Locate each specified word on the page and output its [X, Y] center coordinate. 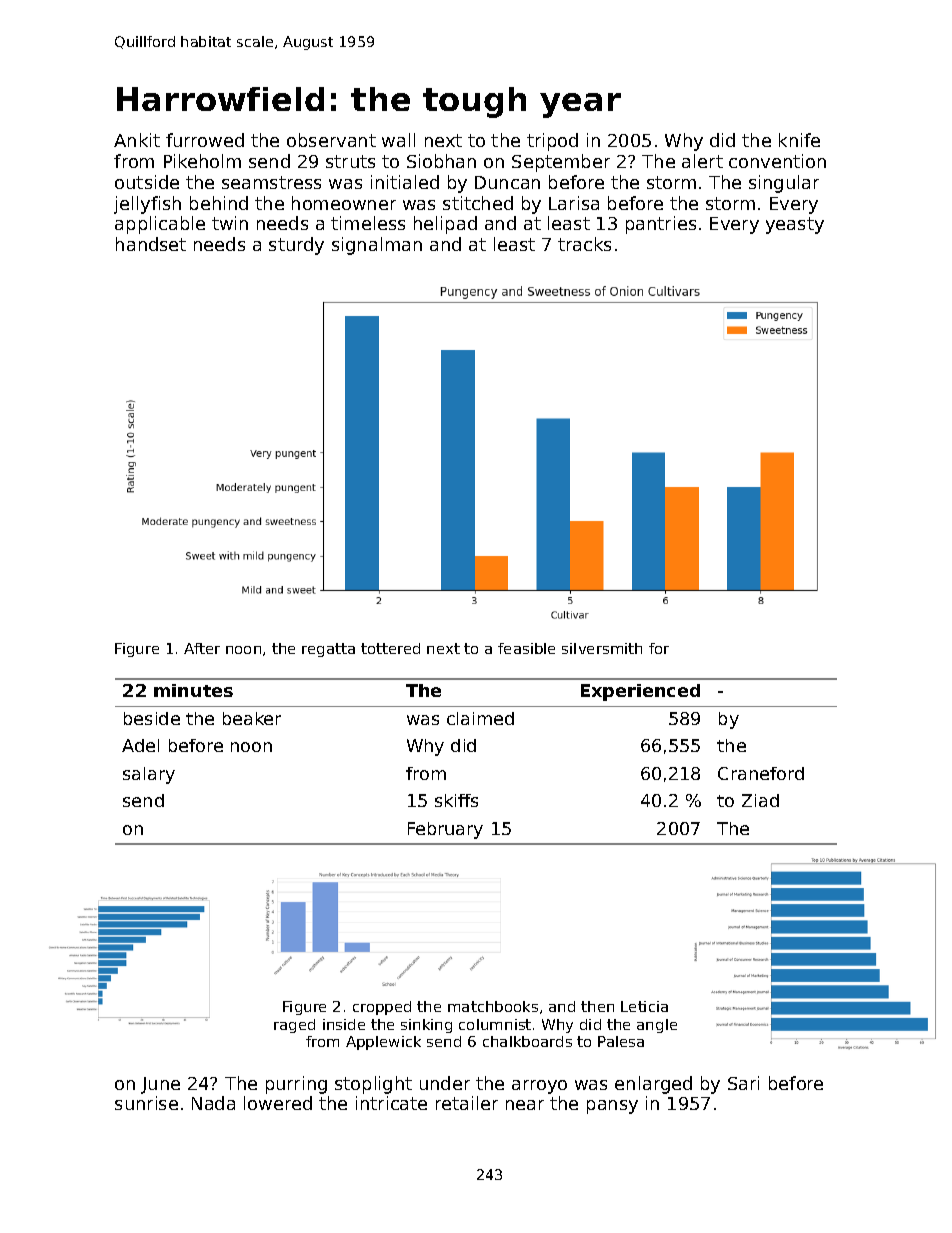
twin [230, 223]
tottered [390, 648]
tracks [584, 244]
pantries [661, 225]
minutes [193, 690]
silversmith [602, 648]
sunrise [146, 1103]
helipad [445, 225]
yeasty [795, 225]
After [202, 648]
